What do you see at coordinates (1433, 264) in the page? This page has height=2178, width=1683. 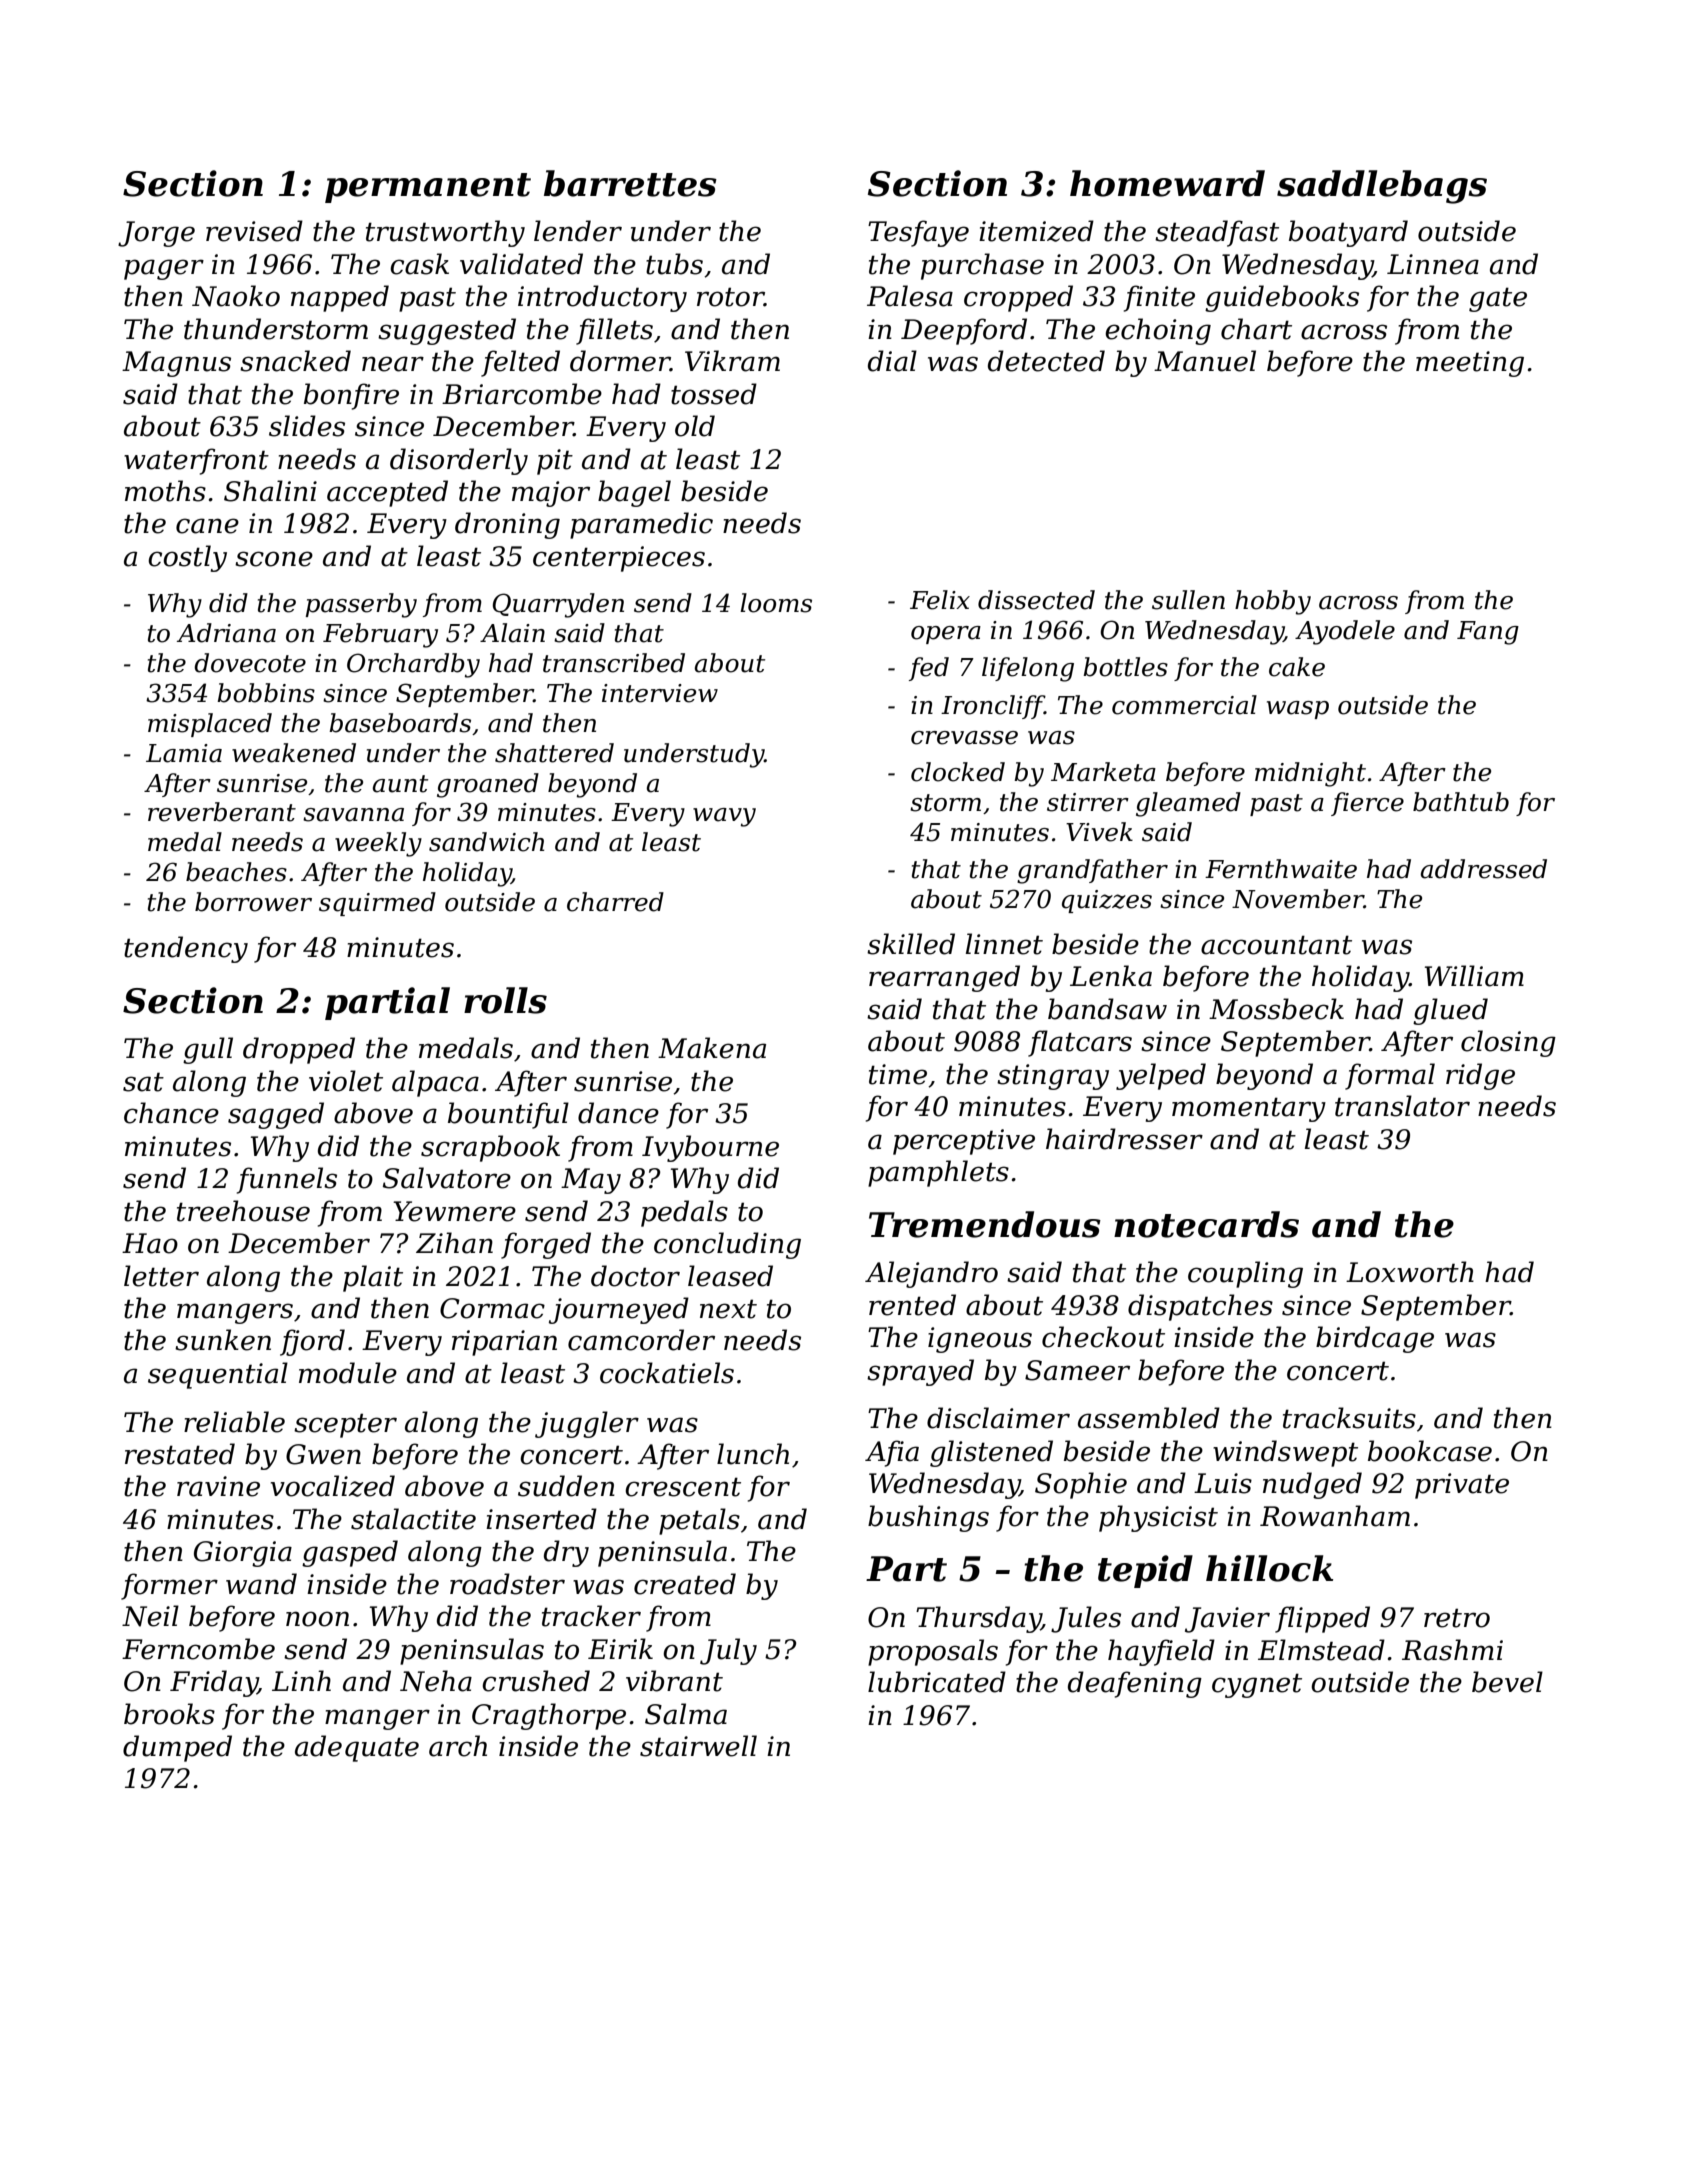 I see `Linnea` at bounding box center [1433, 264].
